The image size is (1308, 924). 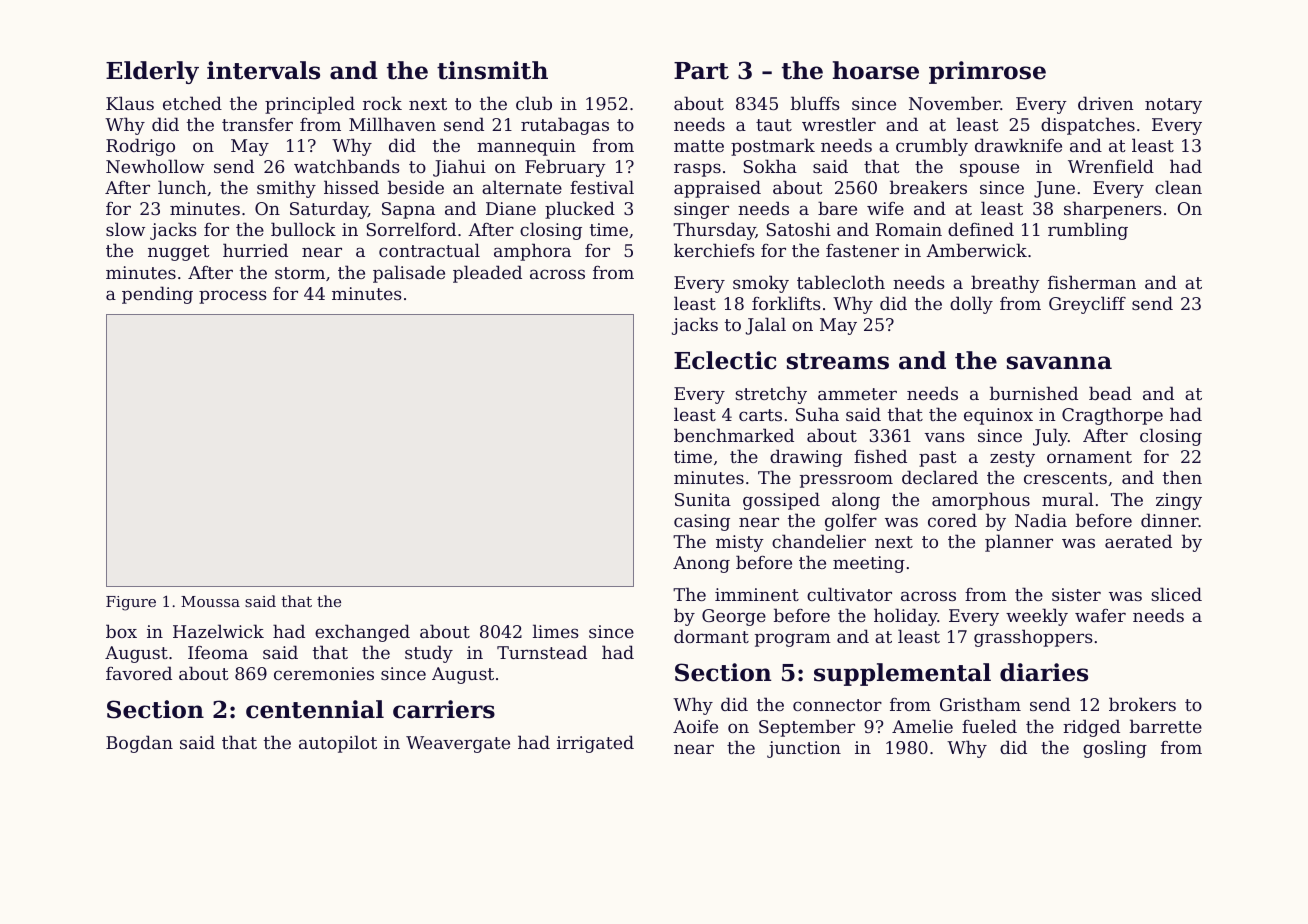 I want to click on Sunita, so click(x=703, y=499).
